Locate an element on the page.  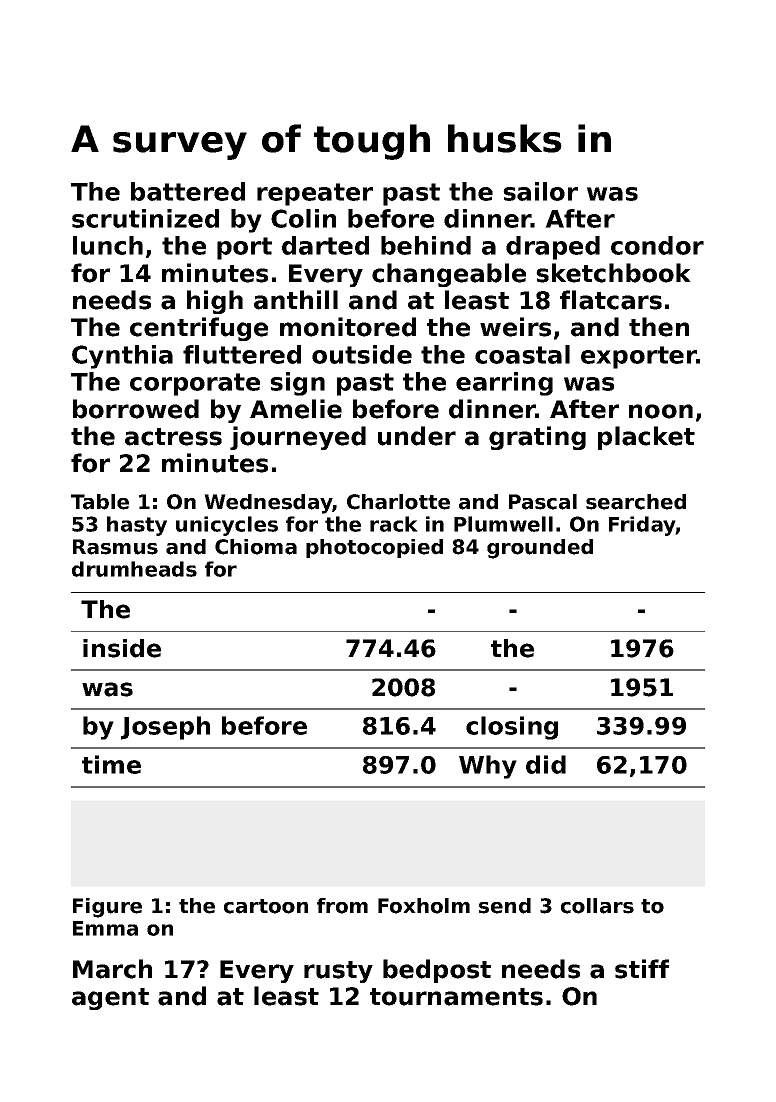
Joseph is located at coordinates (165, 728).
